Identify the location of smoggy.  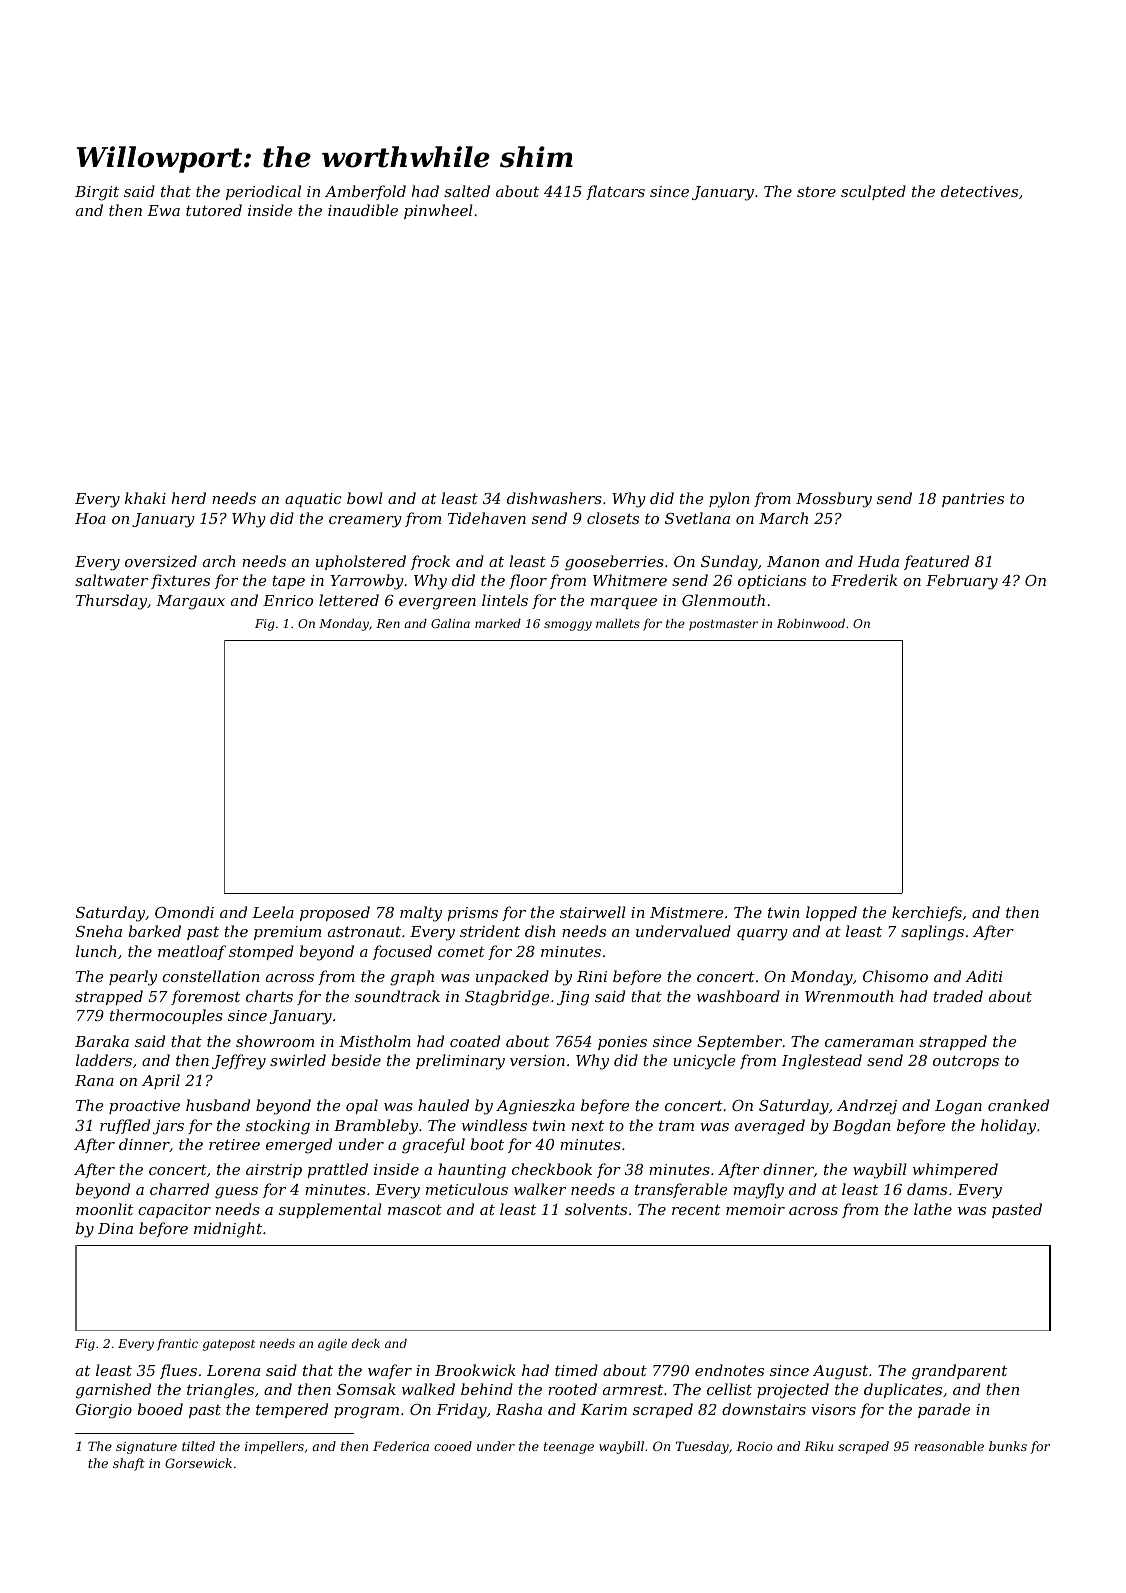
(568, 626).
